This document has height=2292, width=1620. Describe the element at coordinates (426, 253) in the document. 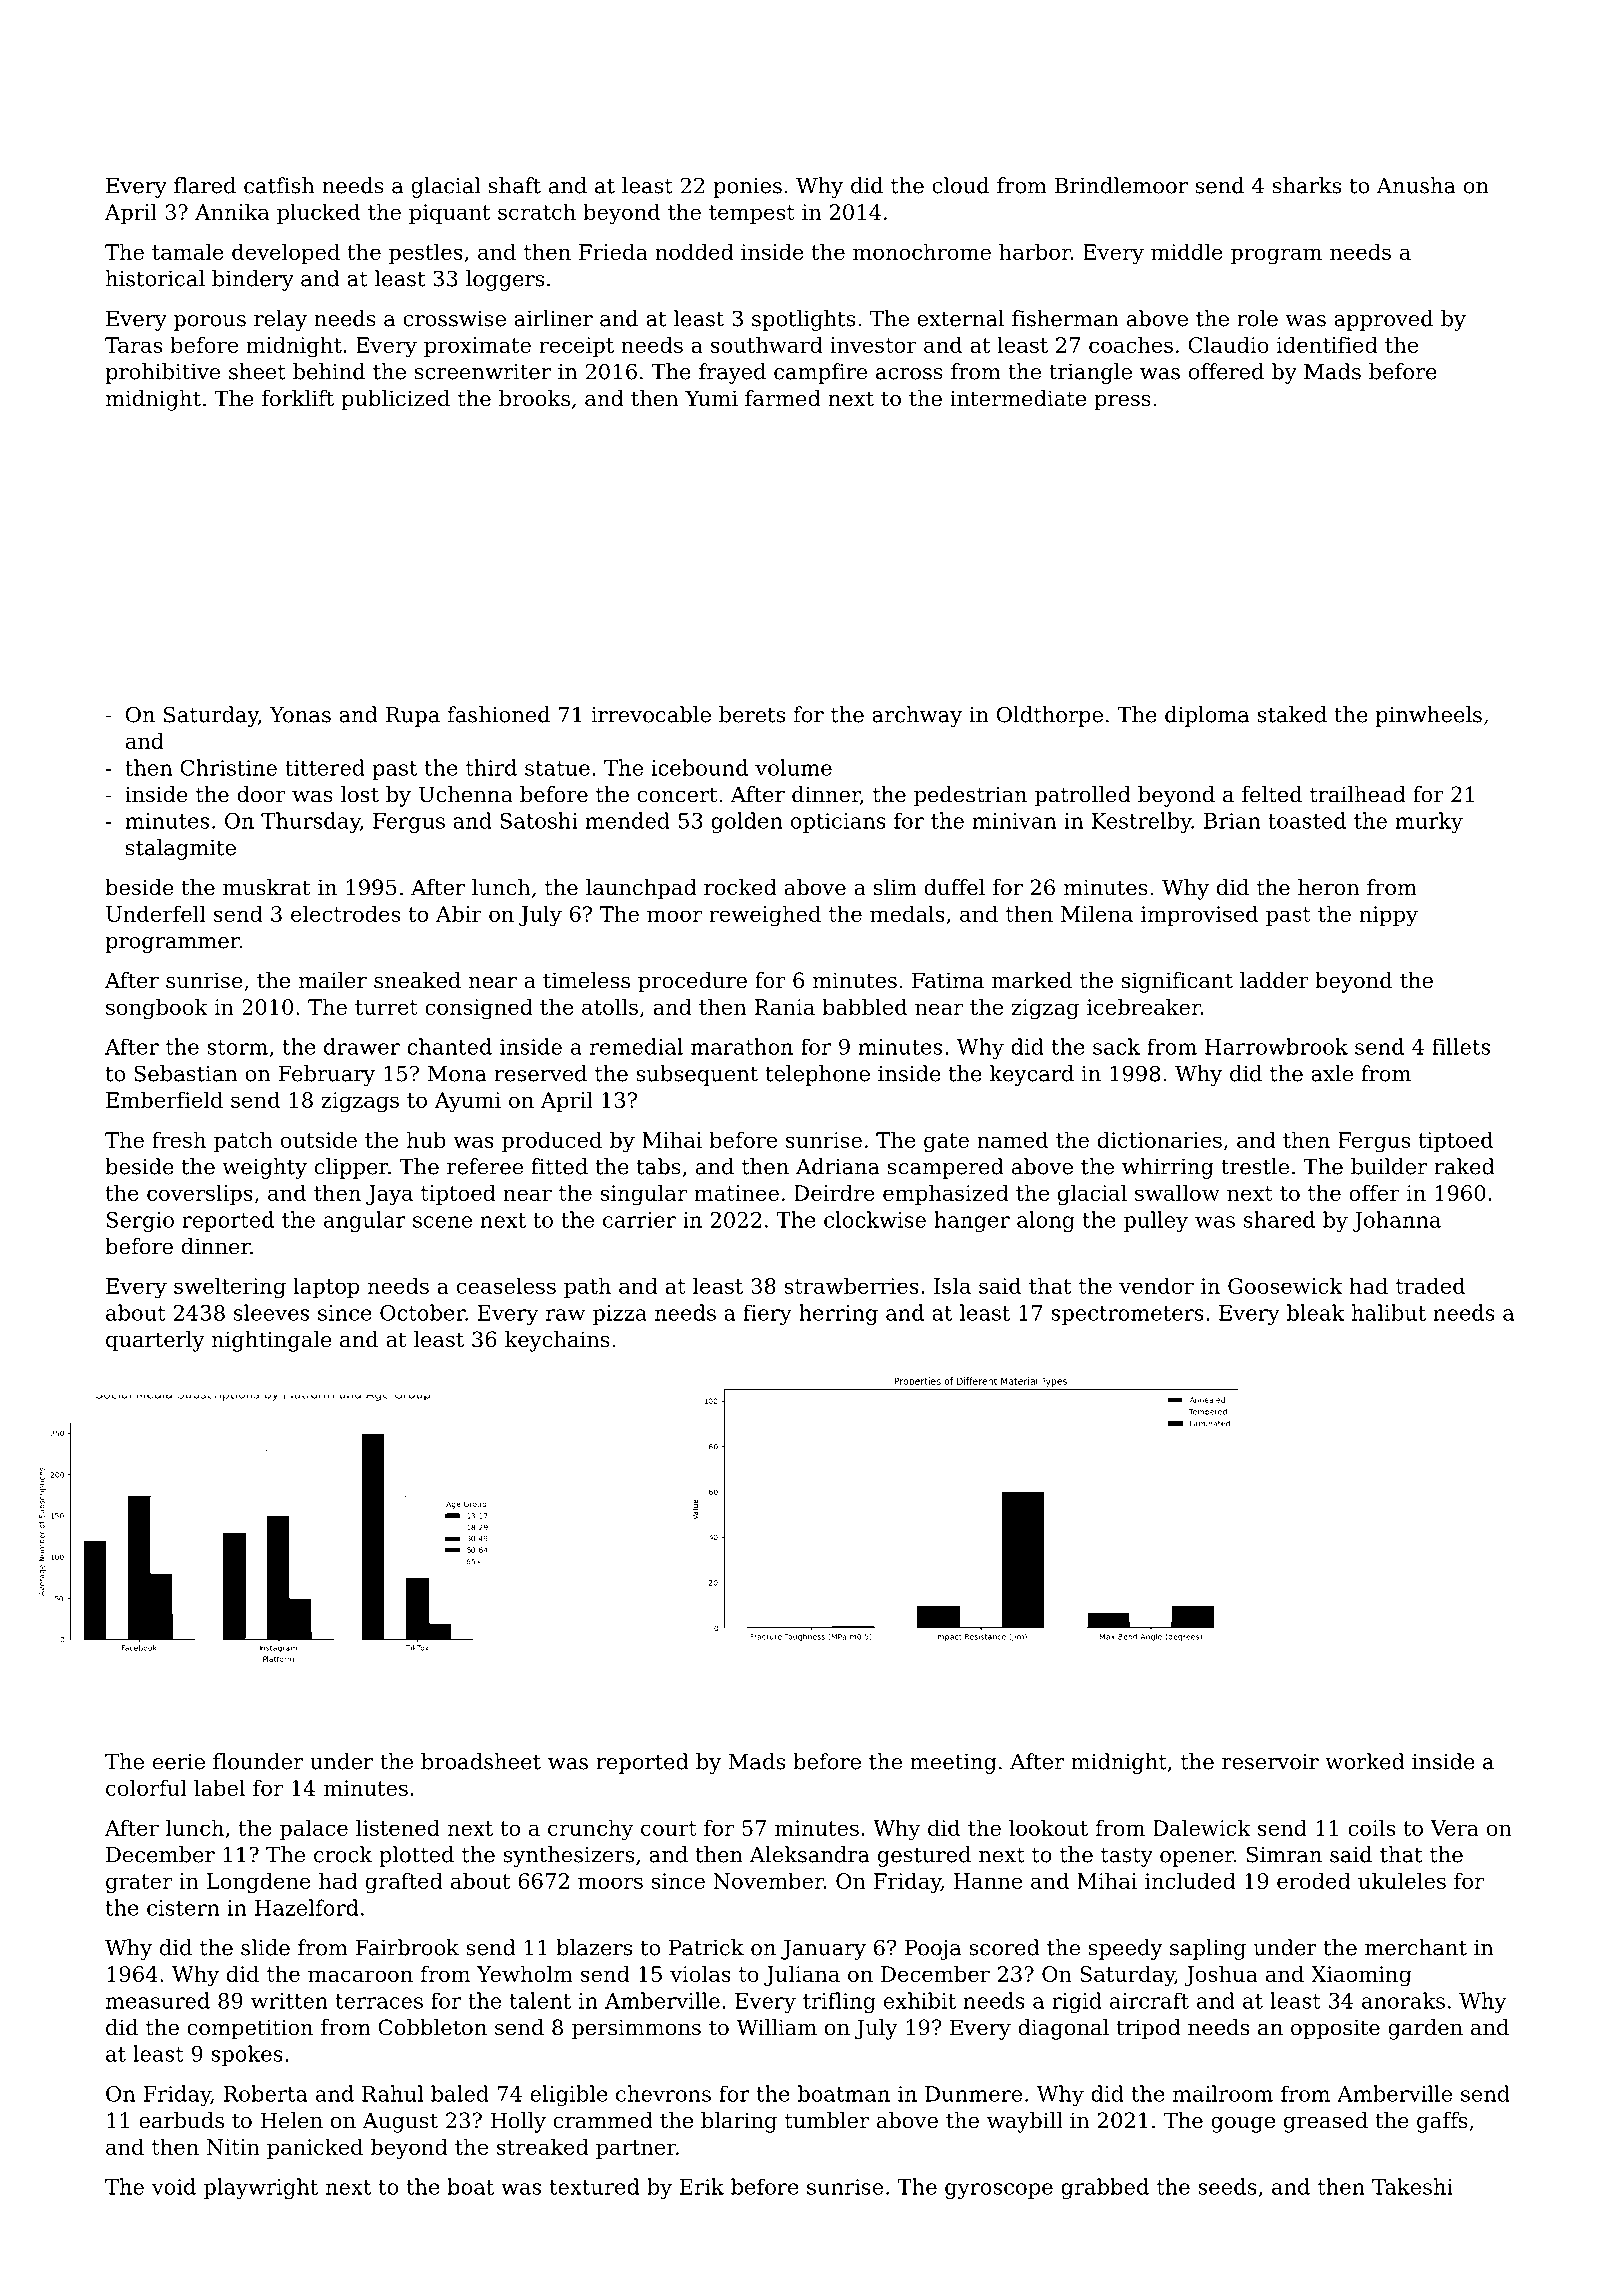

I see `pestles` at that location.
